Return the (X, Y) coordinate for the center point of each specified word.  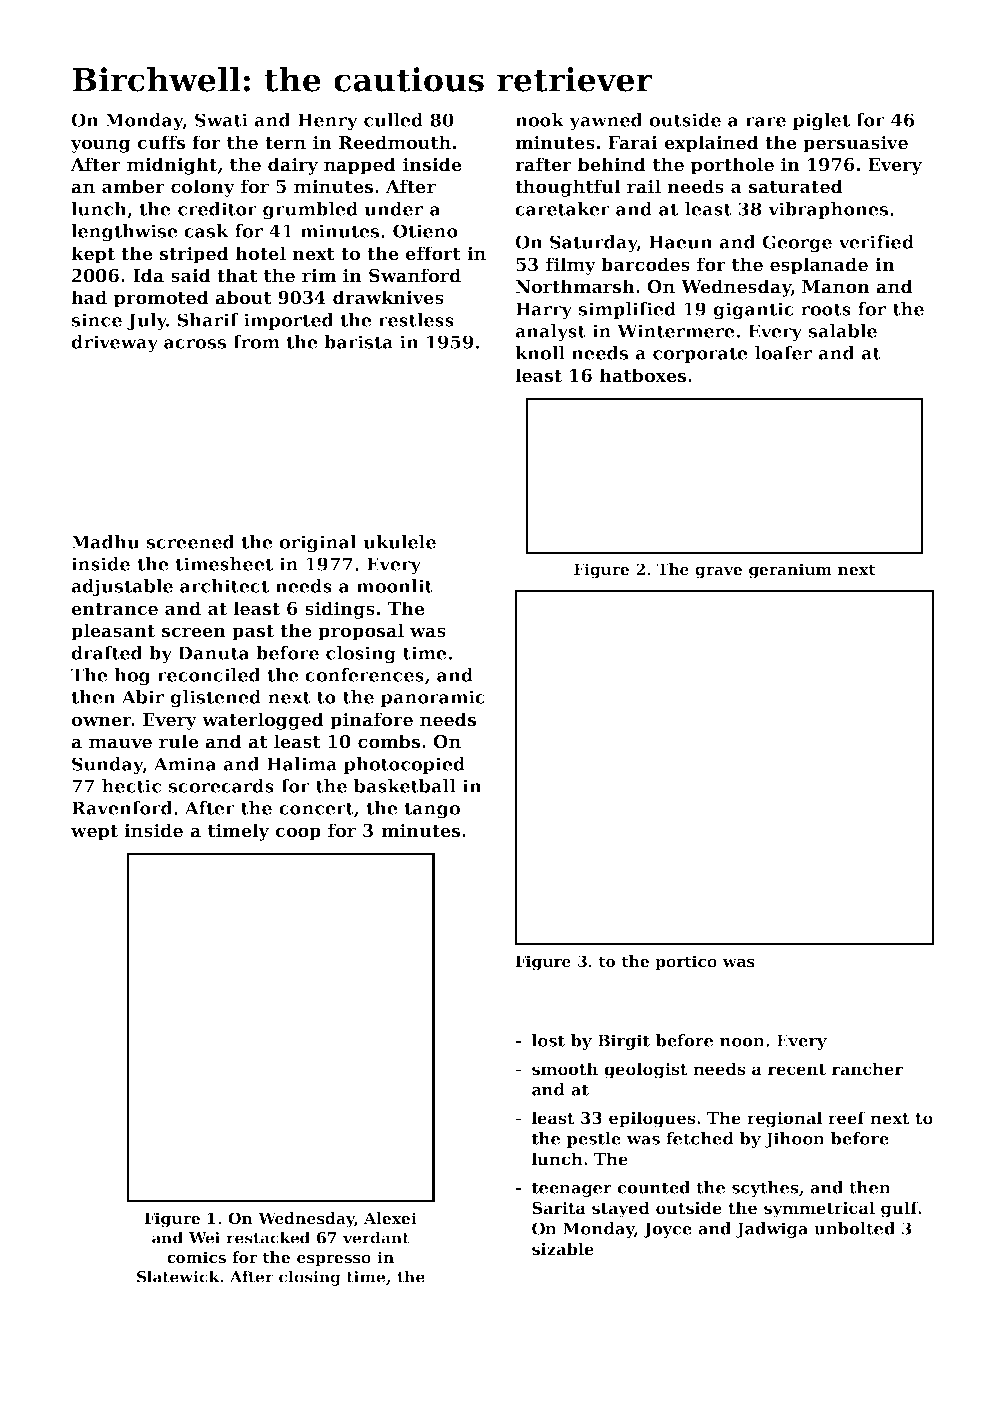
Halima (302, 764)
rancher (867, 1069)
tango (432, 810)
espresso (334, 1260)
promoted (161, 299)
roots (826, 309)
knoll (540, 353)
